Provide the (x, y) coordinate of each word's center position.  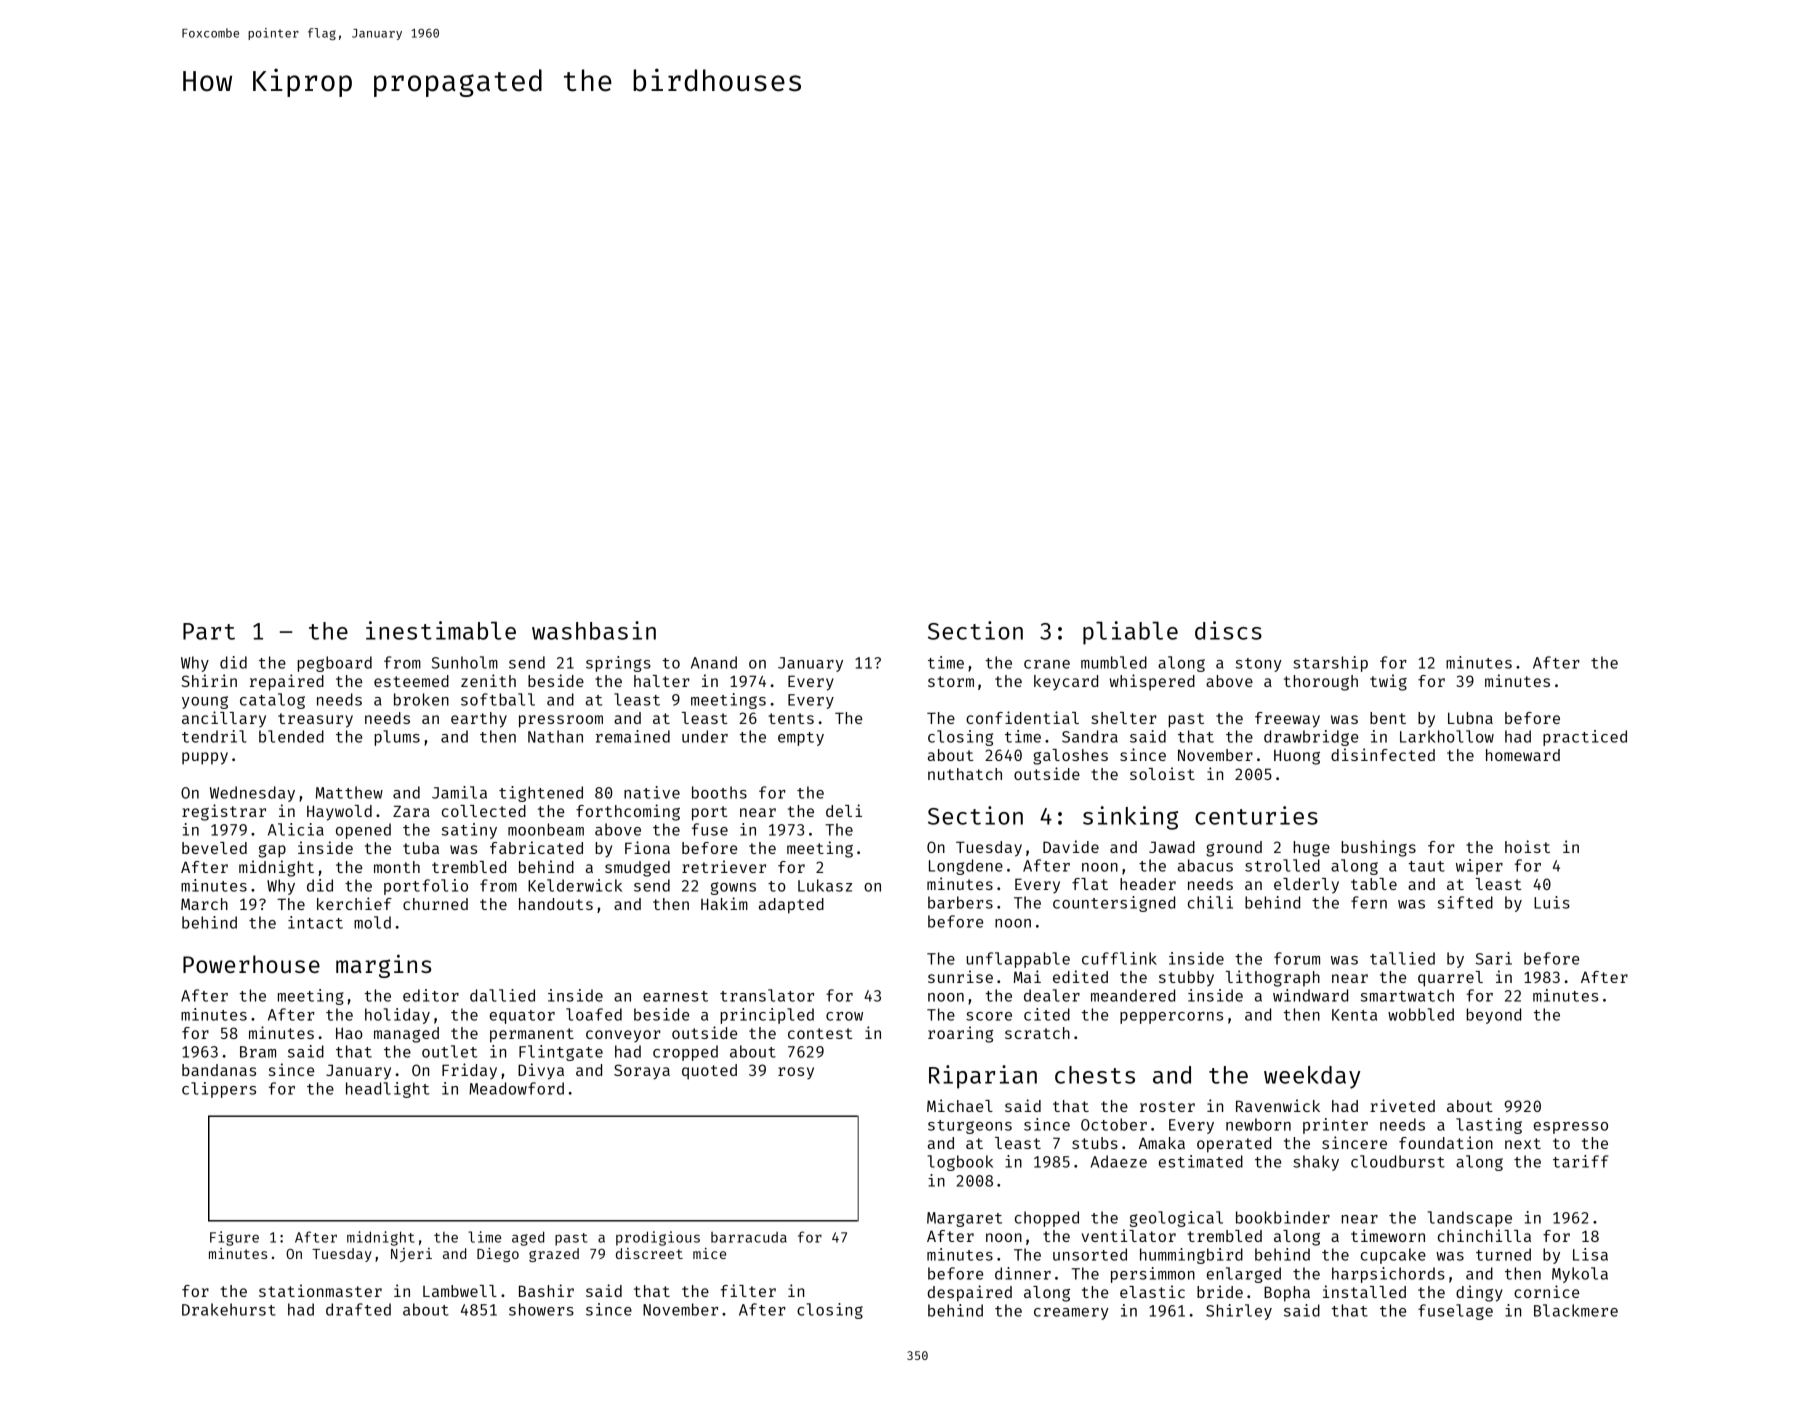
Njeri (411, 1255)
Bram (258, 1052)
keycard (1066, 683)
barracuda (749, 1237)
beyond (1493, 1016)
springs (618, 664)
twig (1388, 682)
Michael (960, 1105)
